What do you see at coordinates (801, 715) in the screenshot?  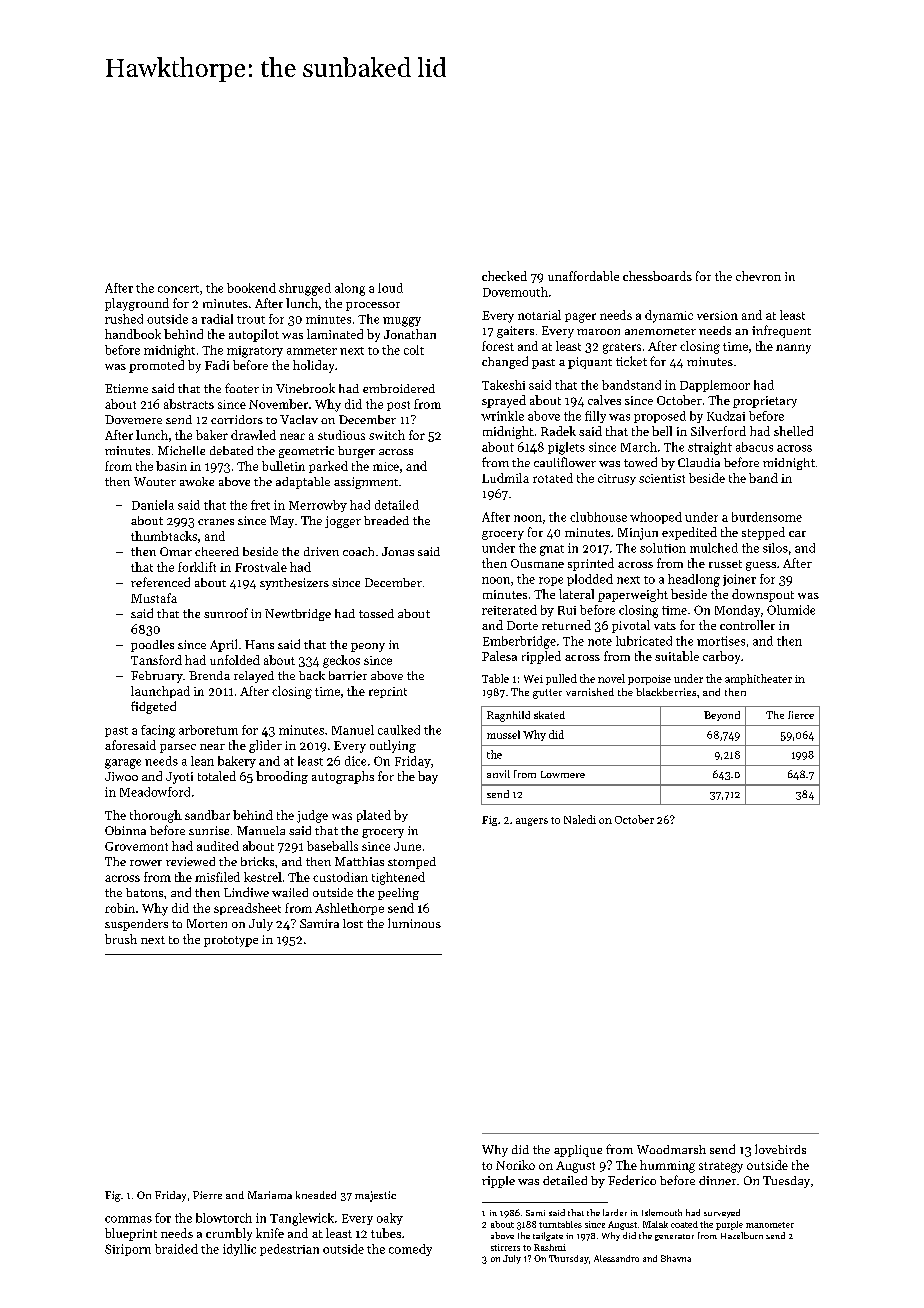 I see `fierce` at bounding box center [801, 715].
